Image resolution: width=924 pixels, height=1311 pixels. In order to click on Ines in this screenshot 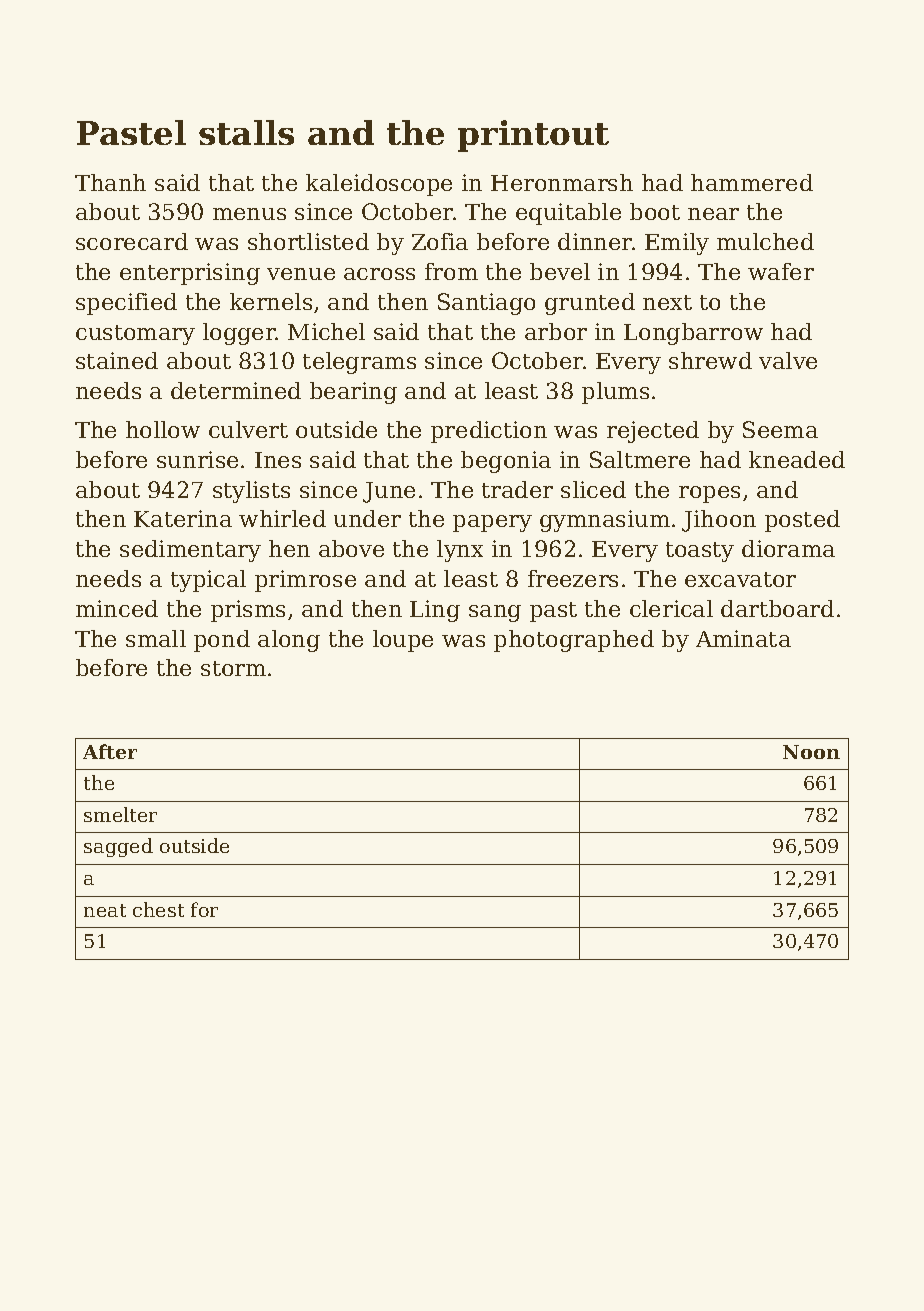, I will do `click(278, 460)`.
